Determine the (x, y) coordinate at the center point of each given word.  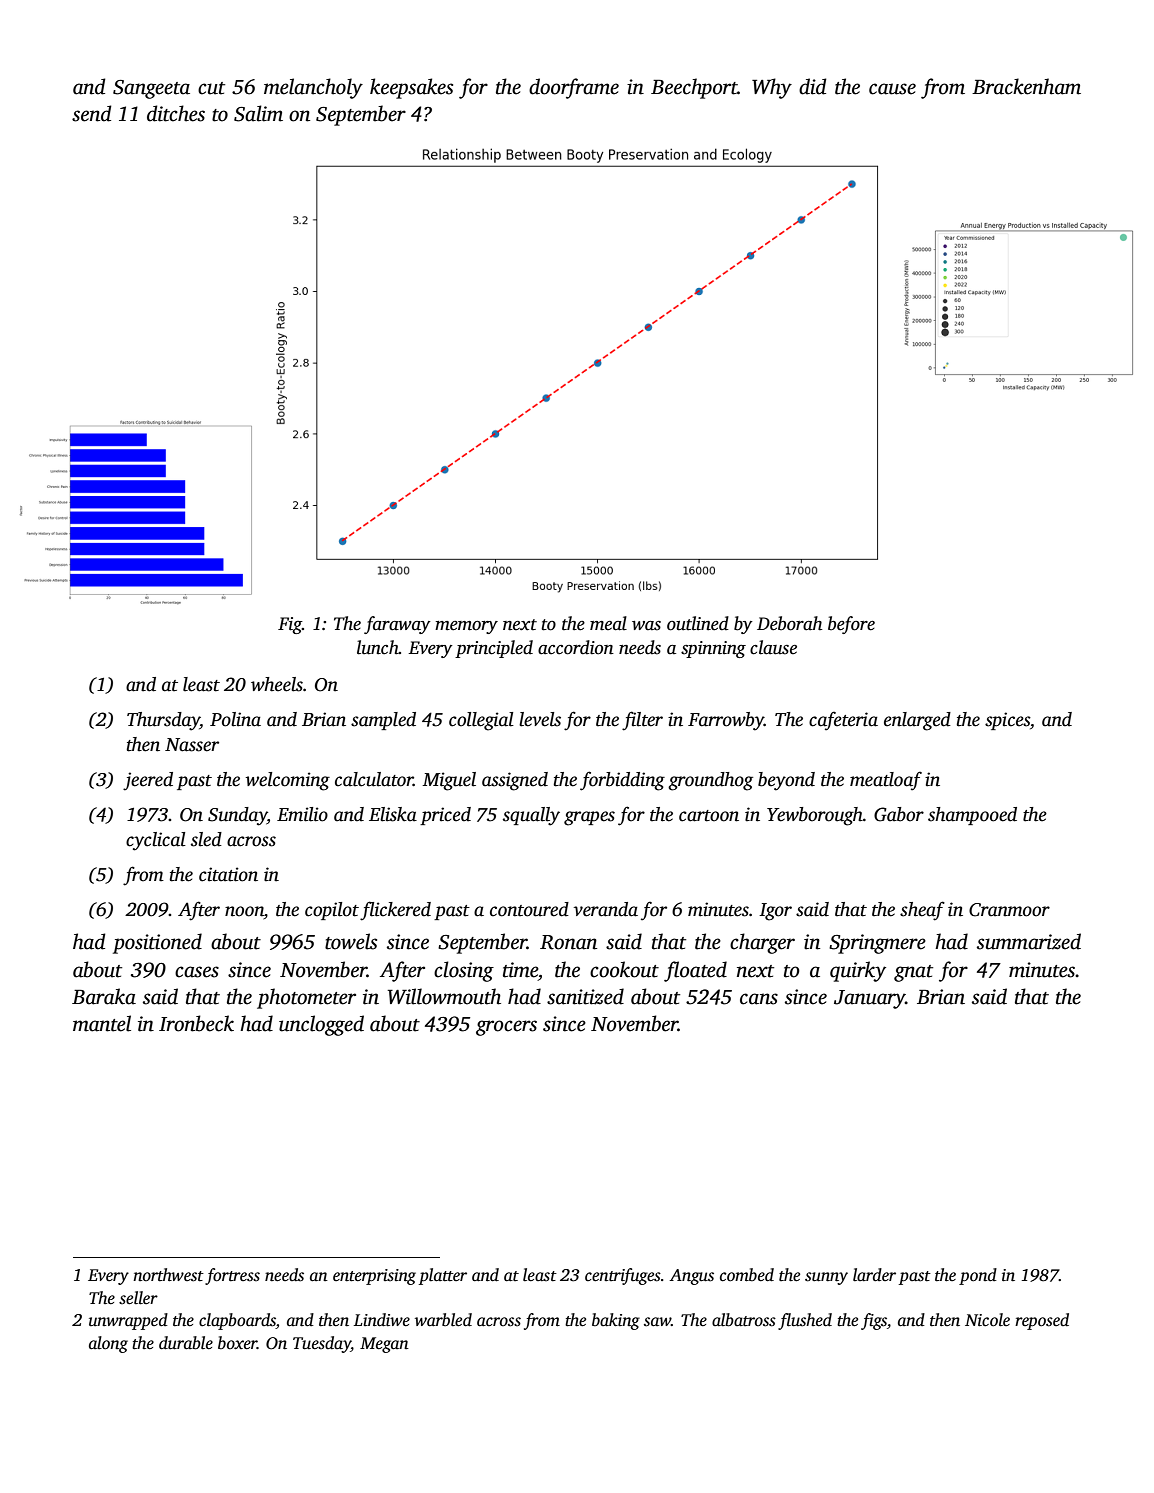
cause (892, 89)
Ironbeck (196, 1023)
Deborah (789, 623)
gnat (913, 973)
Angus (691, 1277)
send (91, 113)
